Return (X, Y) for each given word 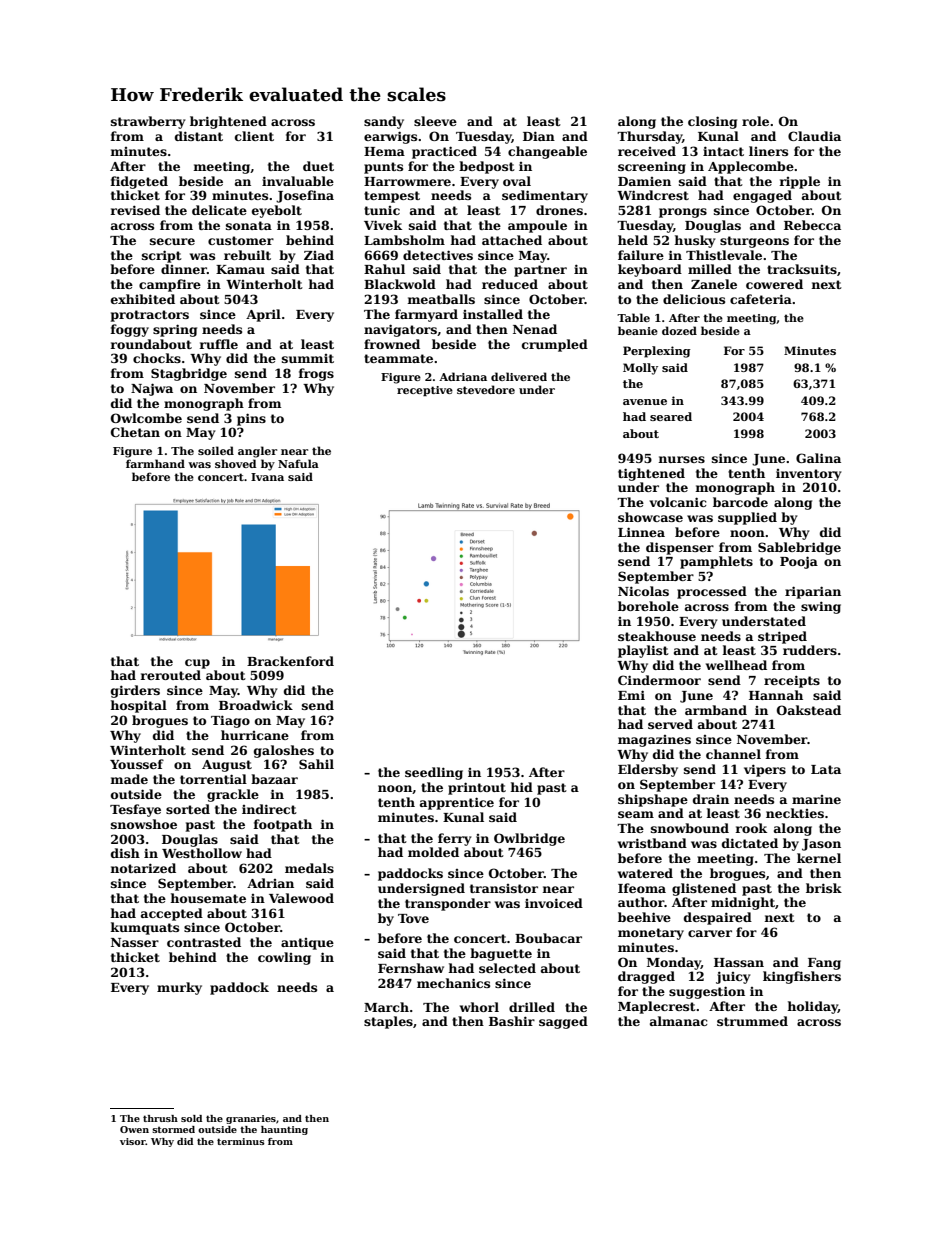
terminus (241, 1141)
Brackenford (290, 661)
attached (512, 240)
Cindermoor (659, 680)
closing (712, 122)
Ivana (267, 477)
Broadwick (256, 705)
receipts (792, 681)
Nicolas (643, 591)
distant (199, 136)
